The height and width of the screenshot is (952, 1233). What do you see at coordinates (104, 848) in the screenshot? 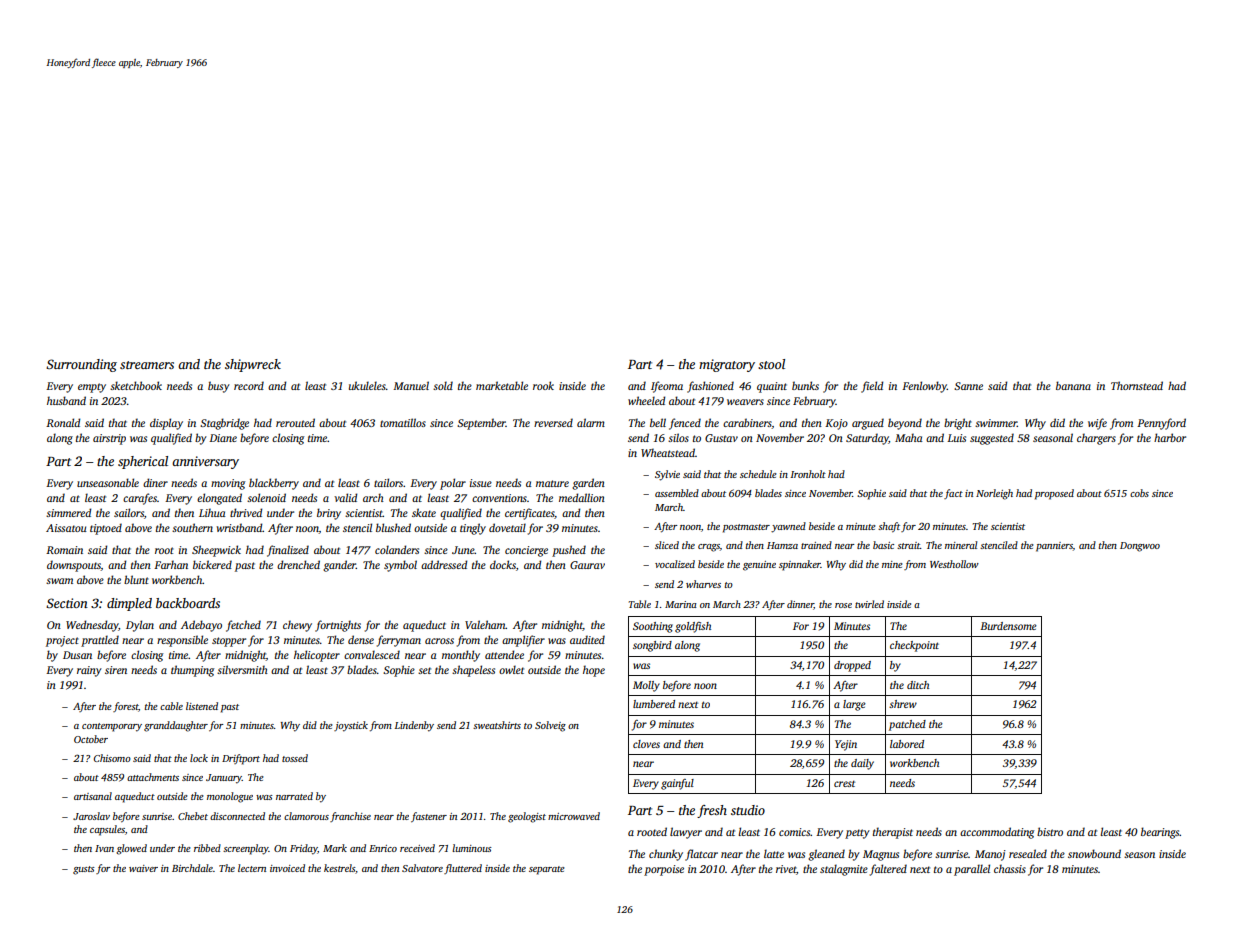
I see `Ivan` at bounding box center [104, 848].
